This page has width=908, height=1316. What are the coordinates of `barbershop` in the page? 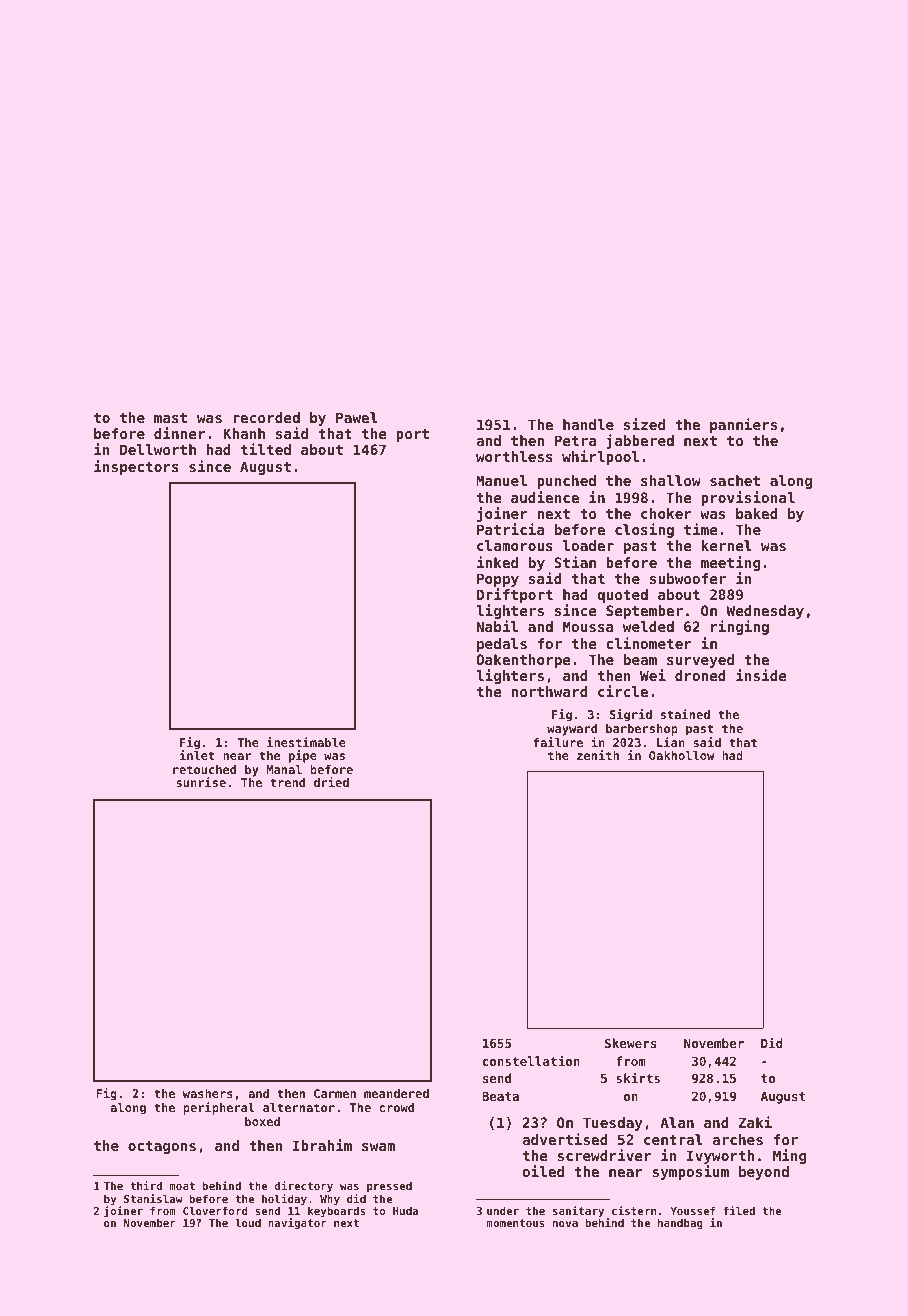 It's located at (642, 730).
